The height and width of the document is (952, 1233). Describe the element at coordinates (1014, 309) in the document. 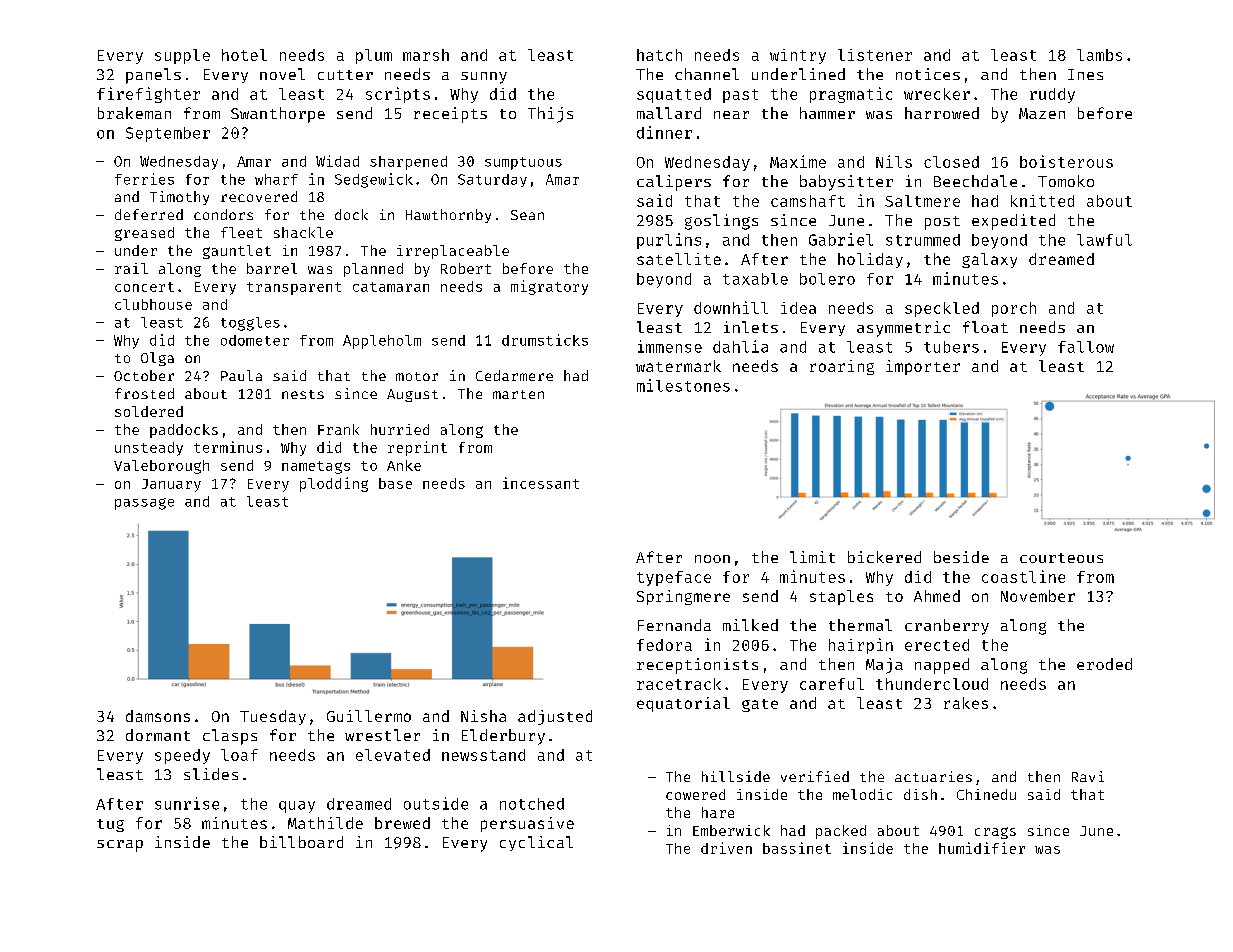

I see `porch` at that location.
